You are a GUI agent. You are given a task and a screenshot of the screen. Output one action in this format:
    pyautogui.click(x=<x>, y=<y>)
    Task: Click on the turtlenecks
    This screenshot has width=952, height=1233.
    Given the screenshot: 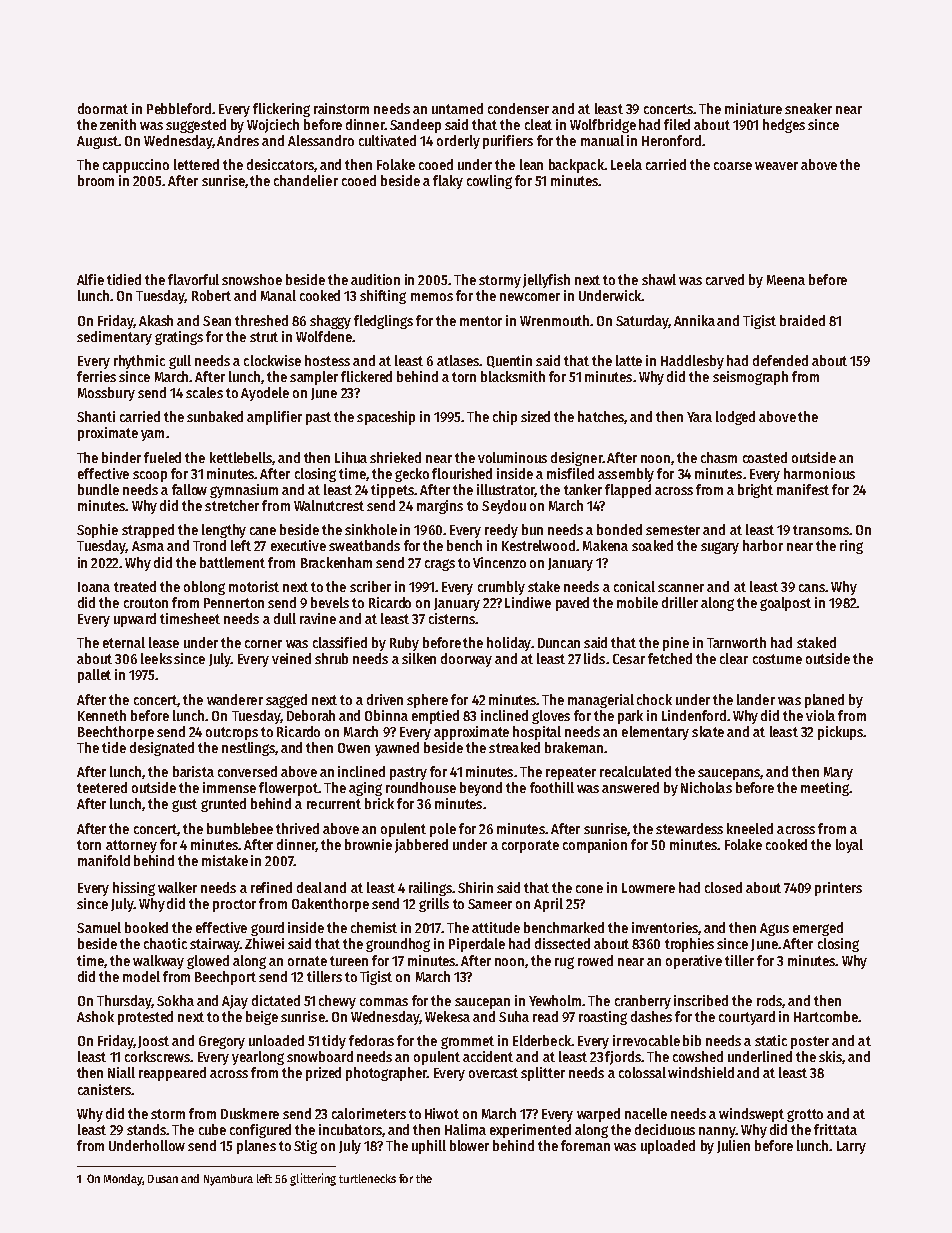 What is the action you would take?
    pyautogui.click(x=367, y=1178)
